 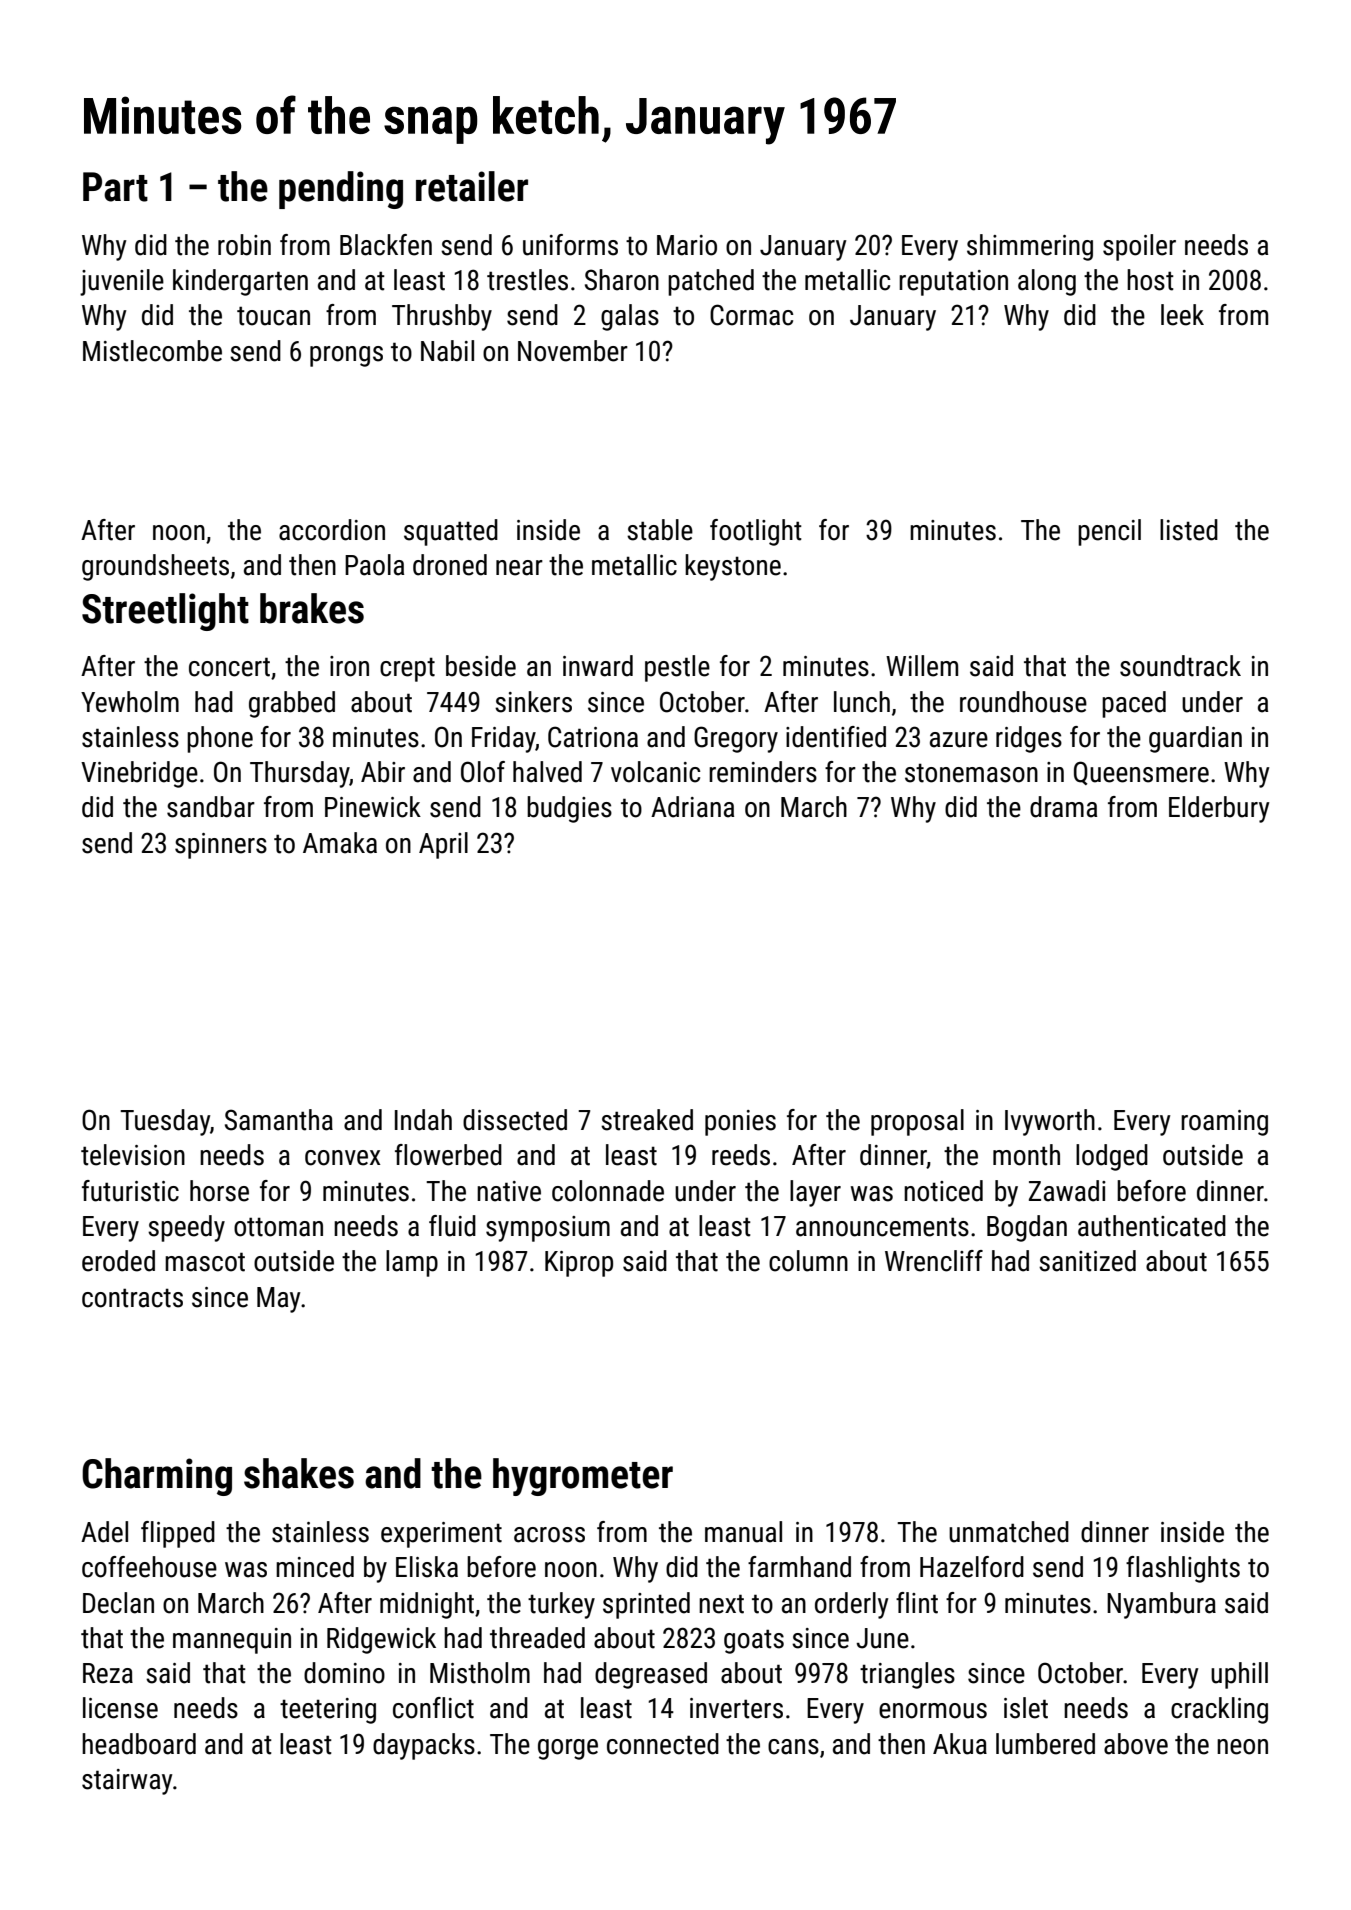 I want to click on unmatched, so click(x=1009, y=1532).
